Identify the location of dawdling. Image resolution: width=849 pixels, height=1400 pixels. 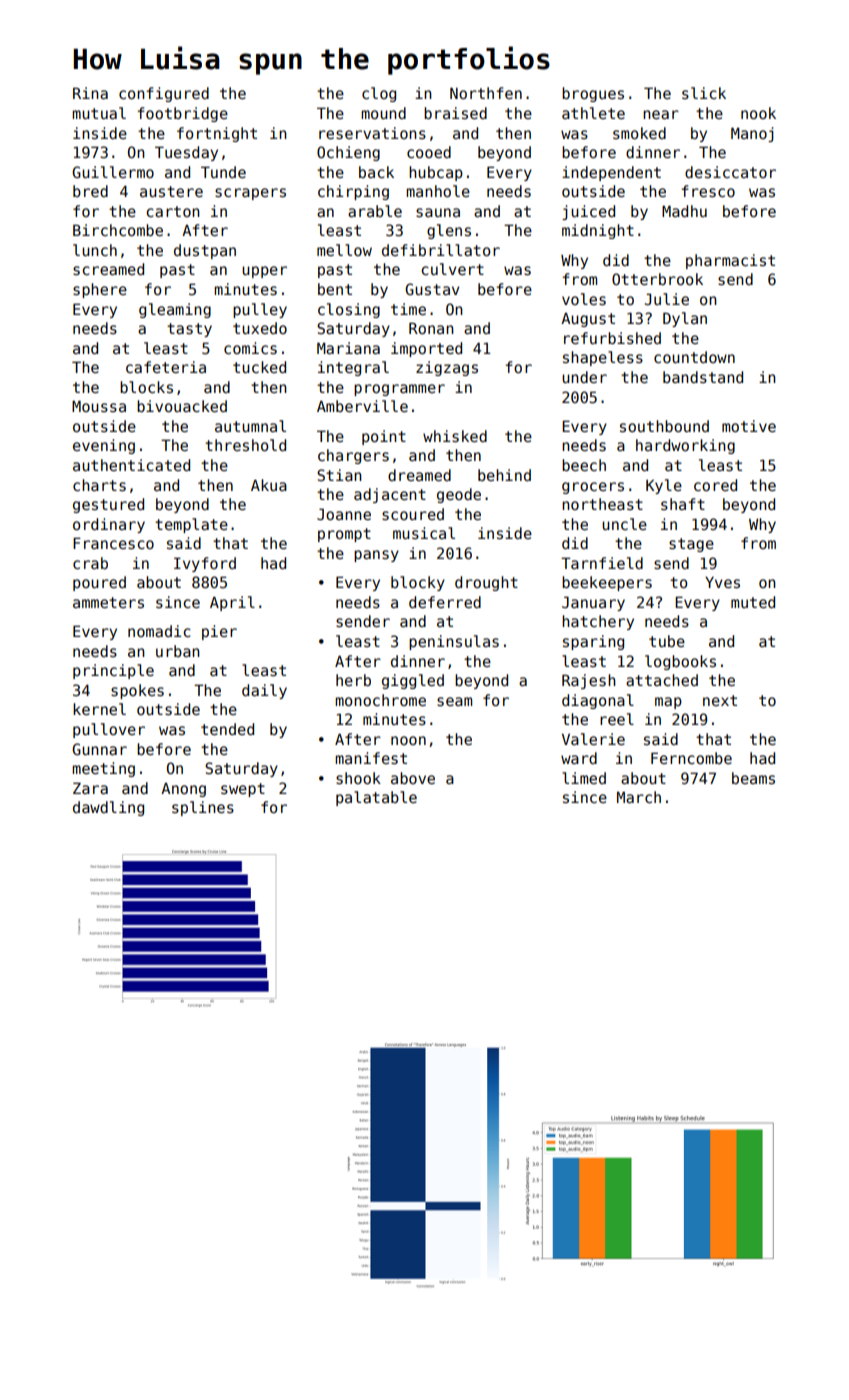
(108, 808).
